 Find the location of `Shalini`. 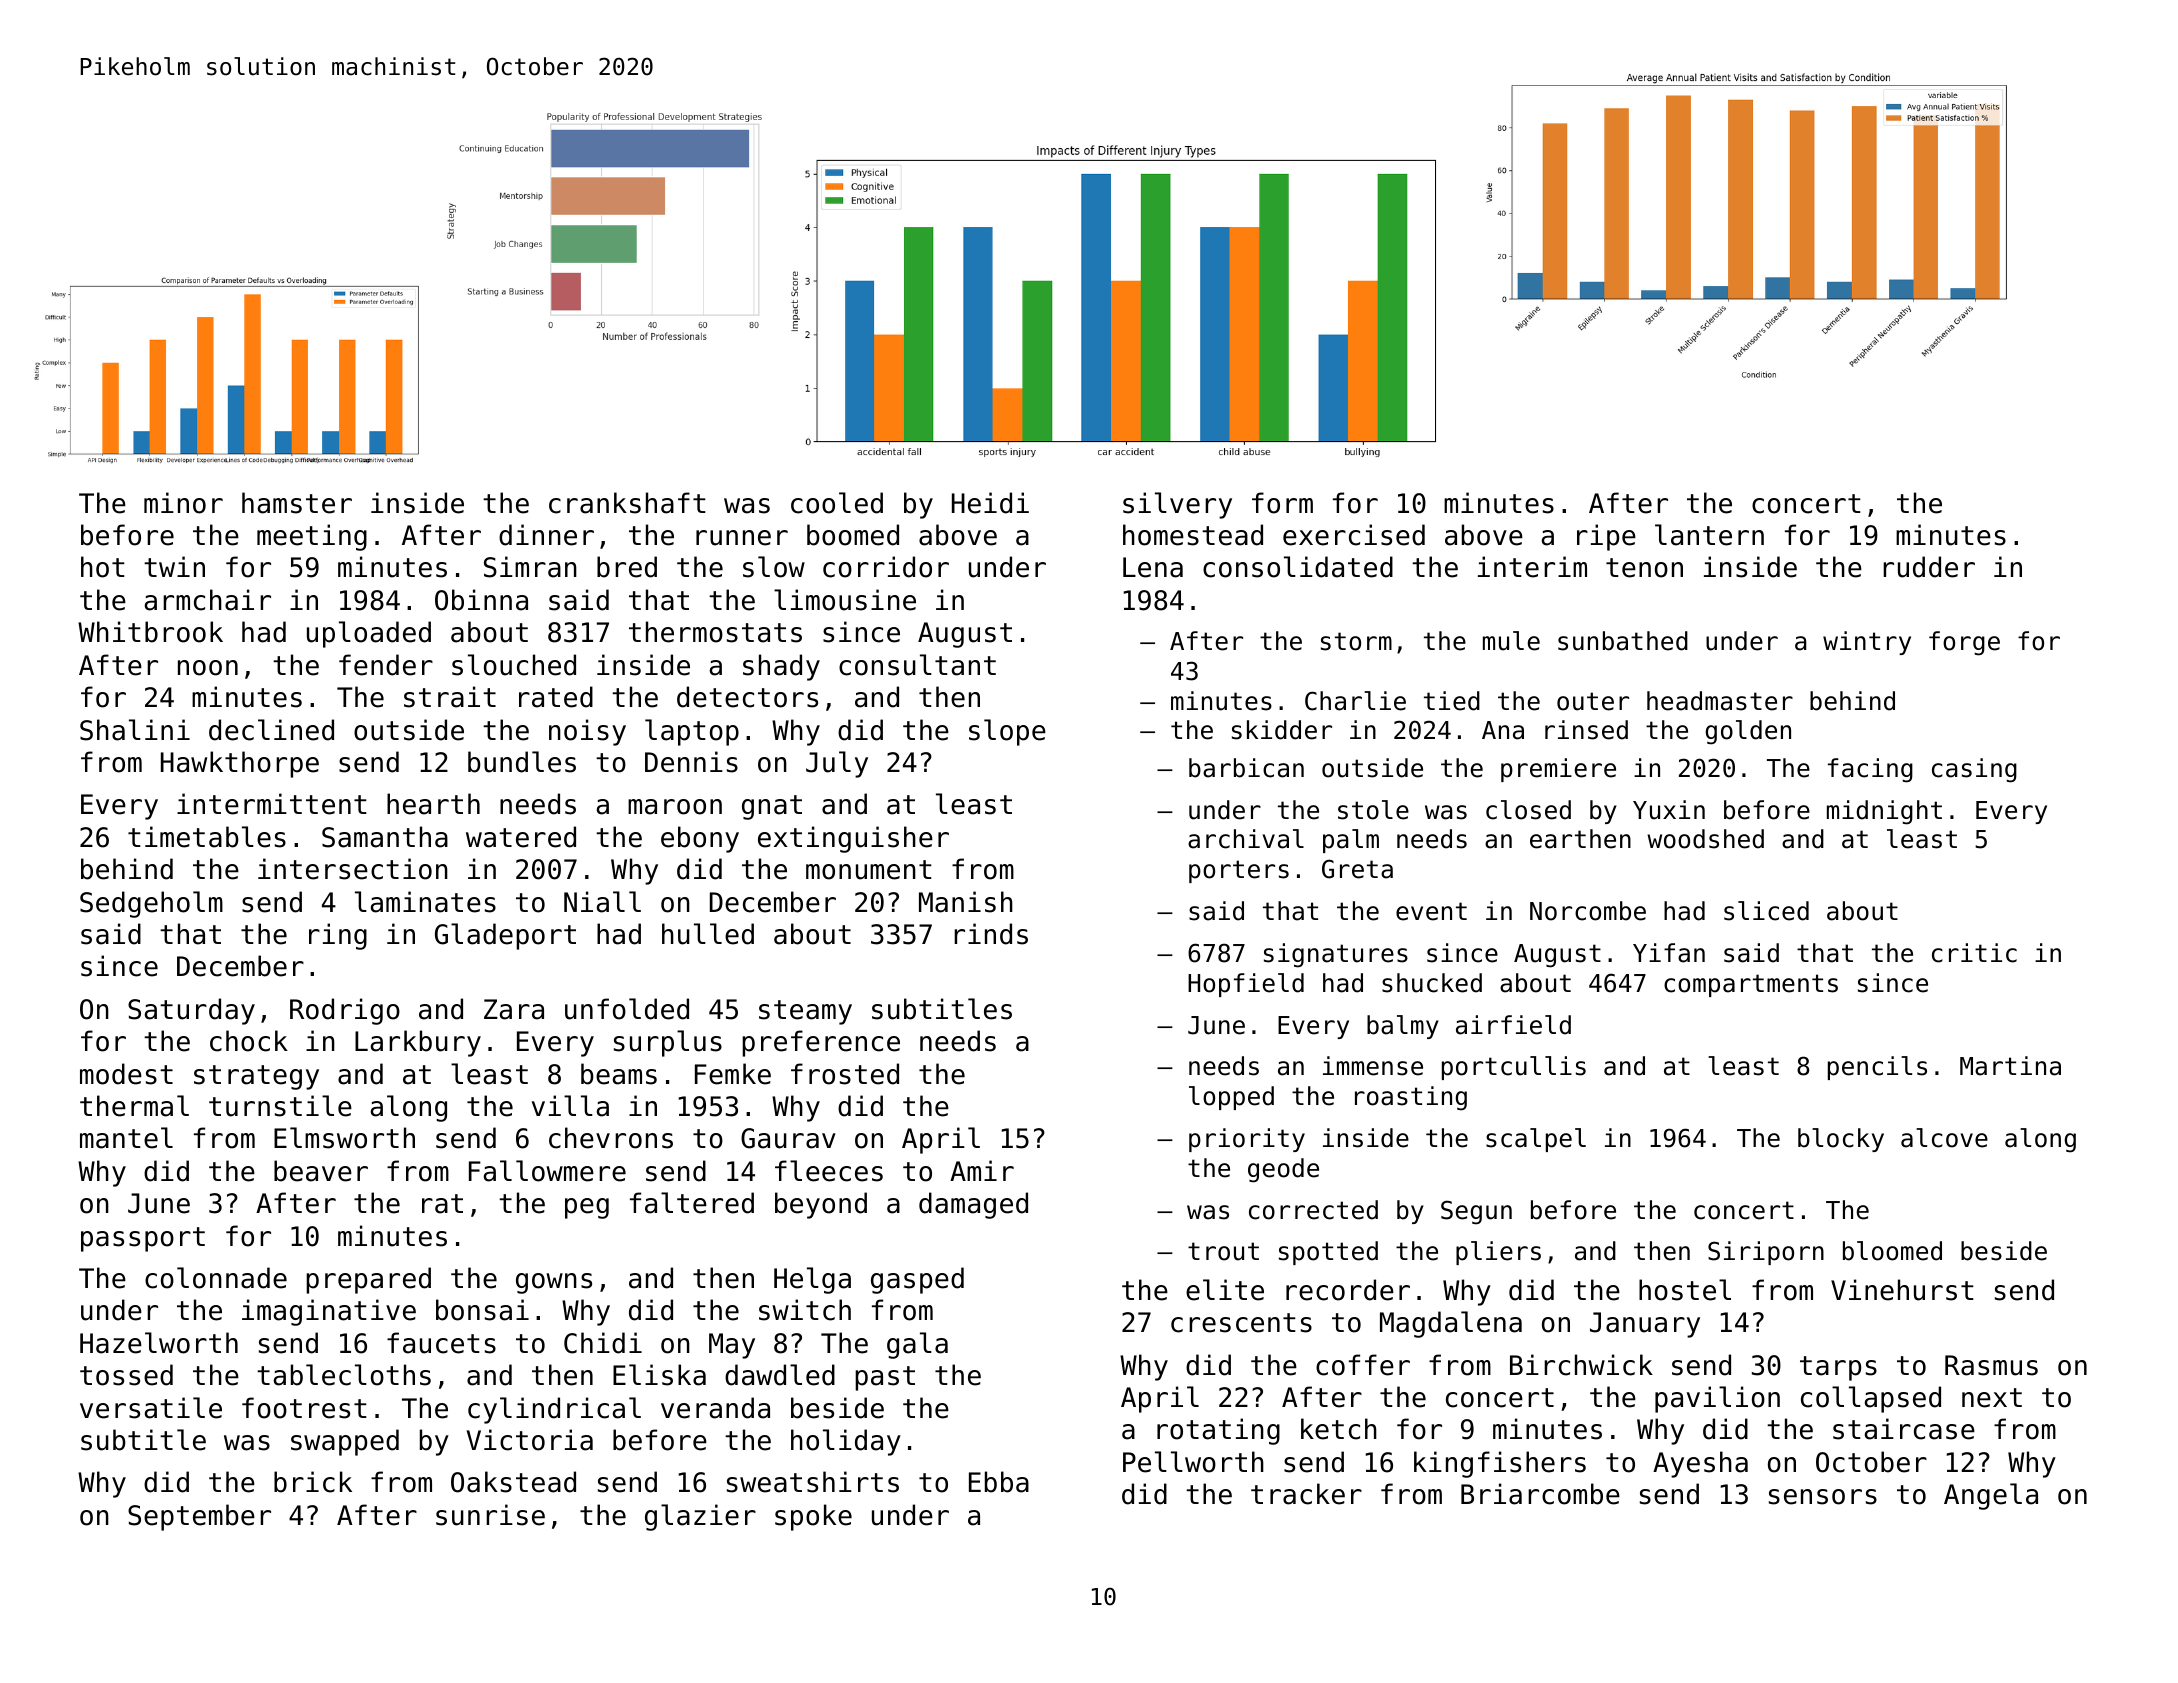

Shalini is located at coordinates (135, 730).
